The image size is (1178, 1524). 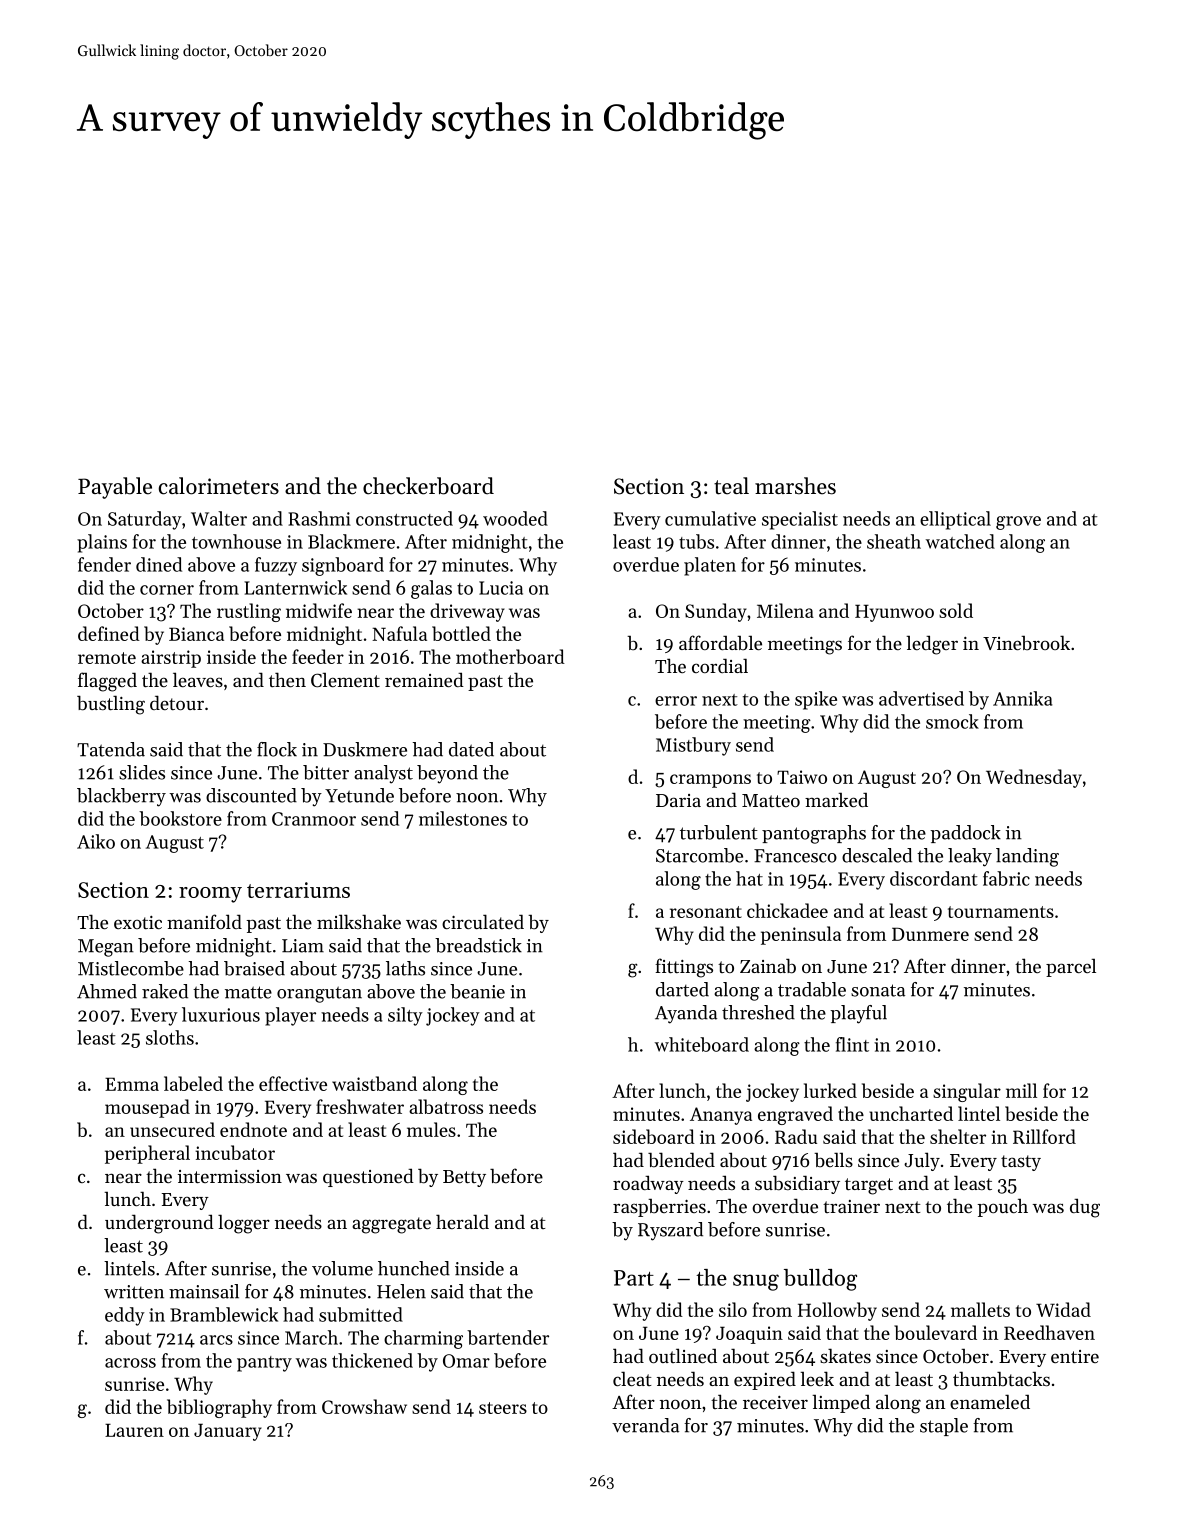 What do you see at coordinates (930, 934) in the document?
I see `Dunmere` at bounding box center [930, 934].
